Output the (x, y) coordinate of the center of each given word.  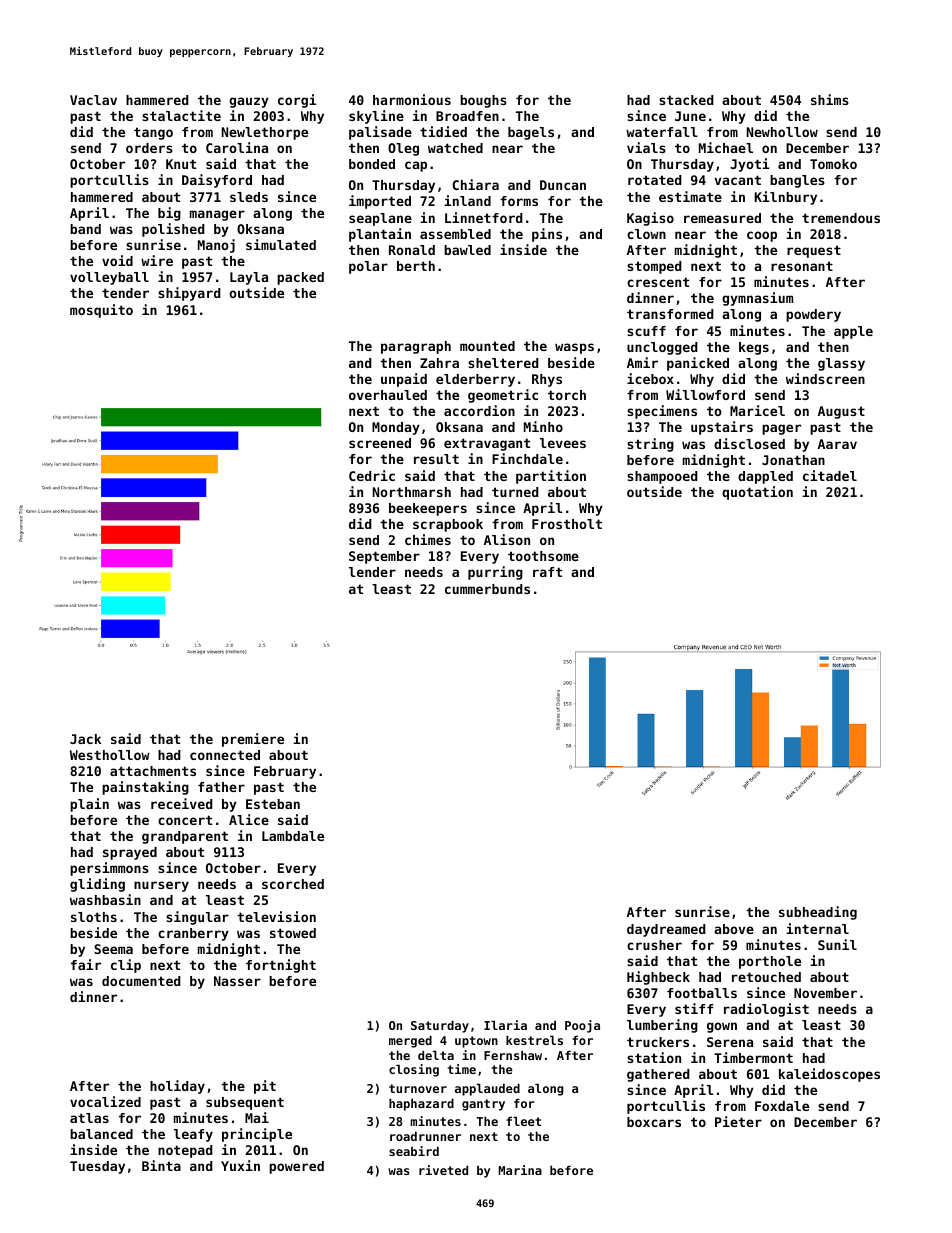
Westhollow (110, 755)
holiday (177, 1087)
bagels (531, 133)
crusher (654, 945)
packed (300, 278)
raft (547, 572)
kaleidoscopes (829, 1075)
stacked (686, 100)
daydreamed (666, 930)
